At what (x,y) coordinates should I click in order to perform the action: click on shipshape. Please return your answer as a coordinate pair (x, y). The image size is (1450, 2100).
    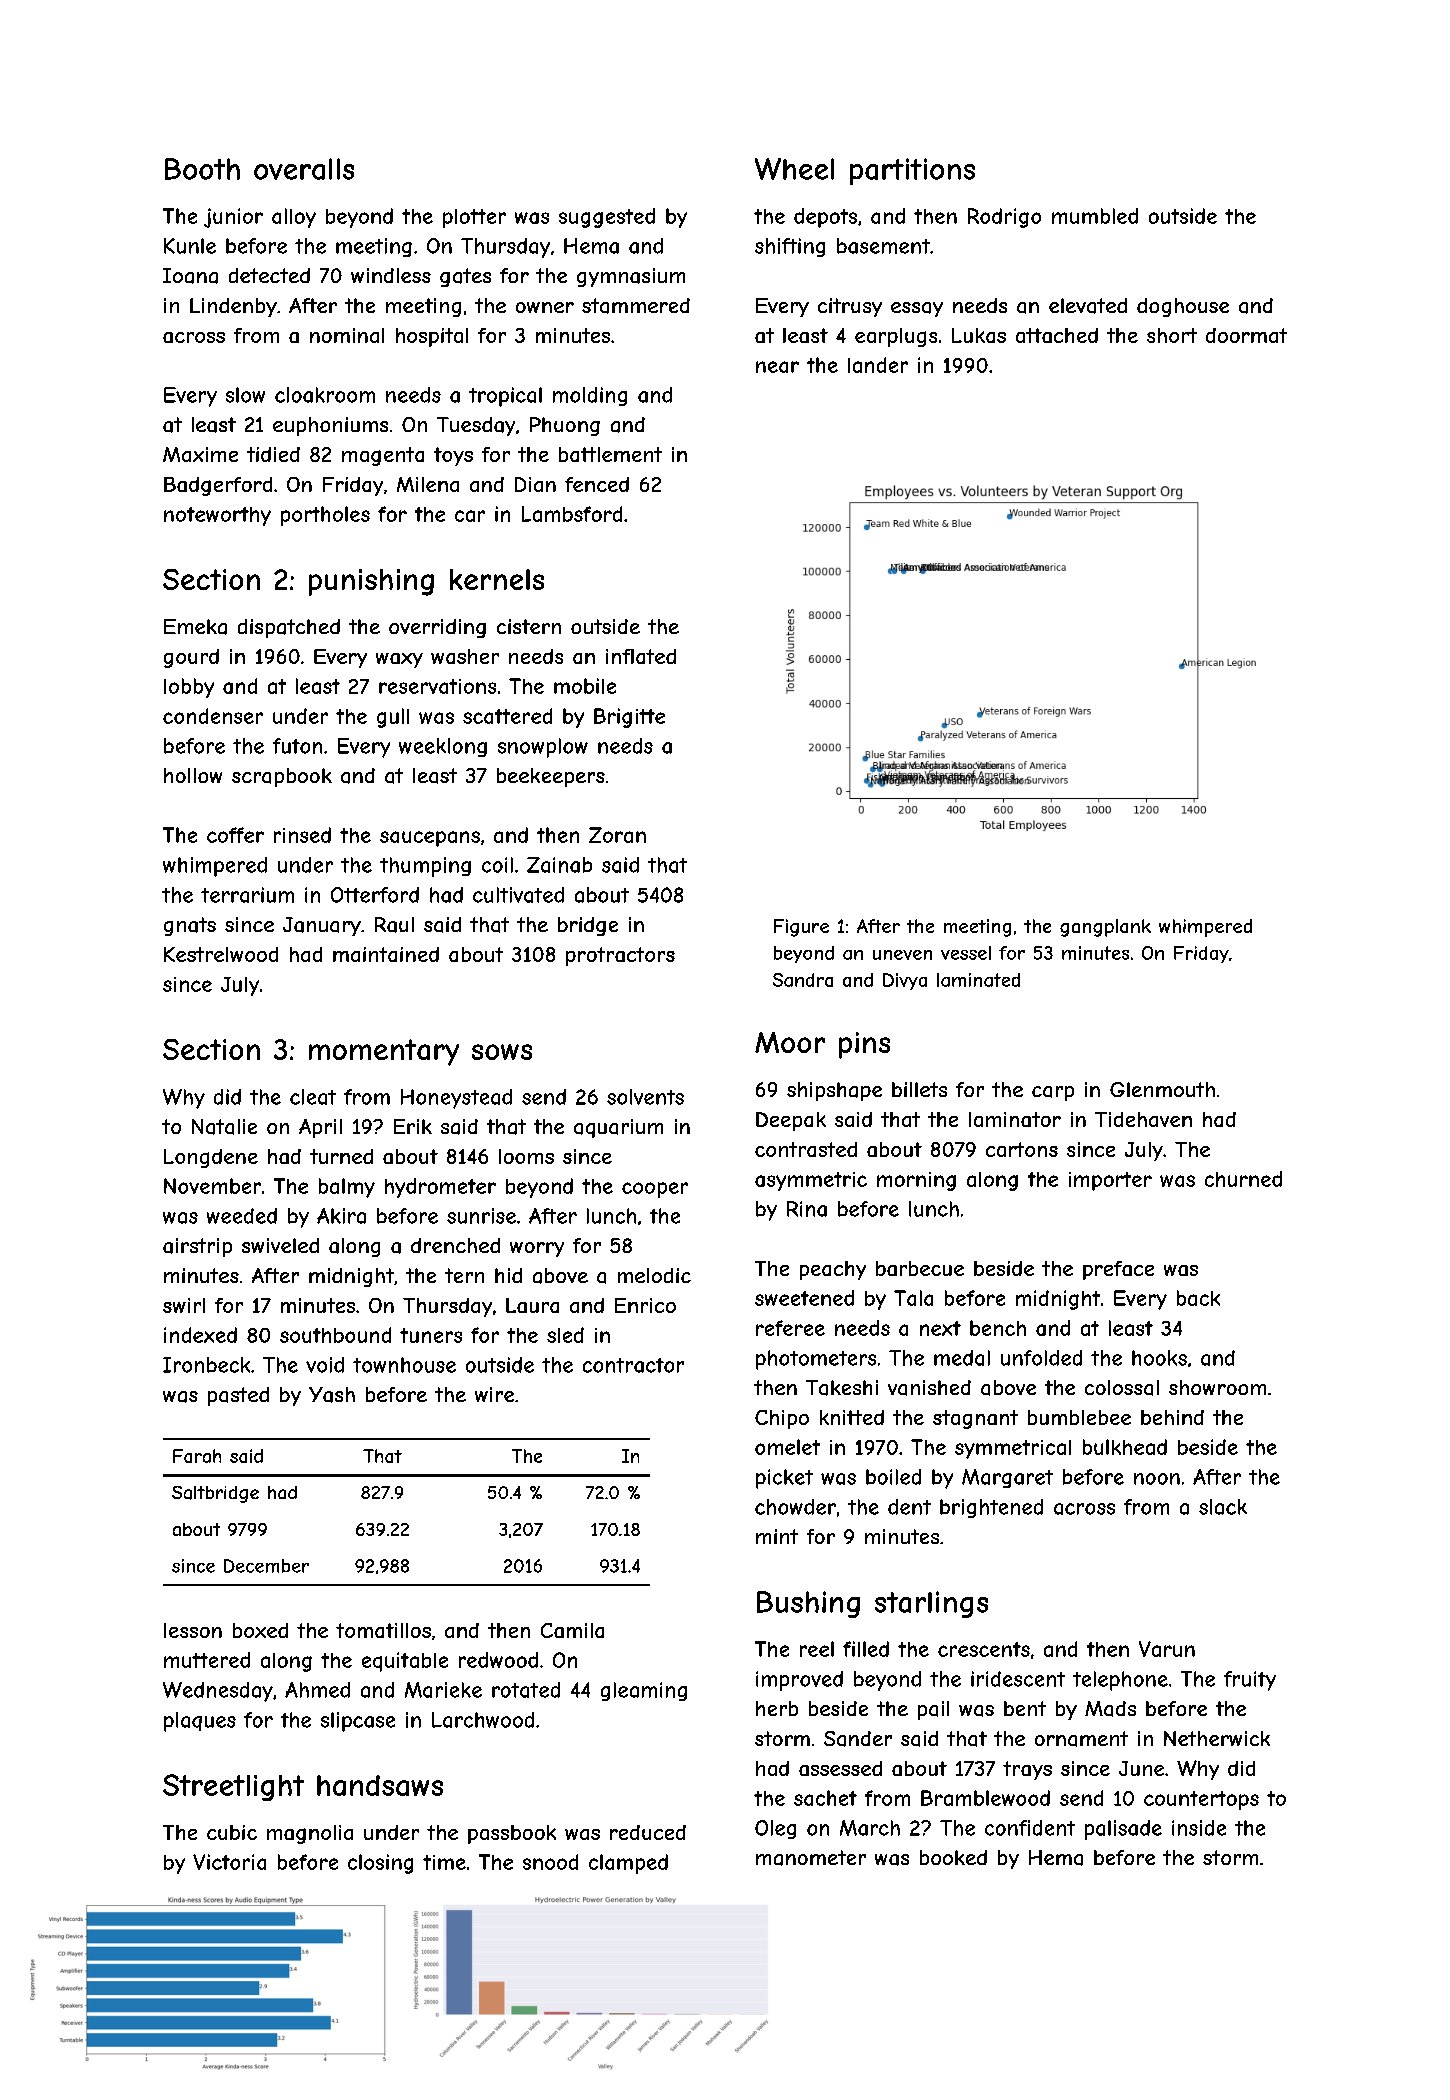
    Looking at the image, I should click on (834, 1091).
